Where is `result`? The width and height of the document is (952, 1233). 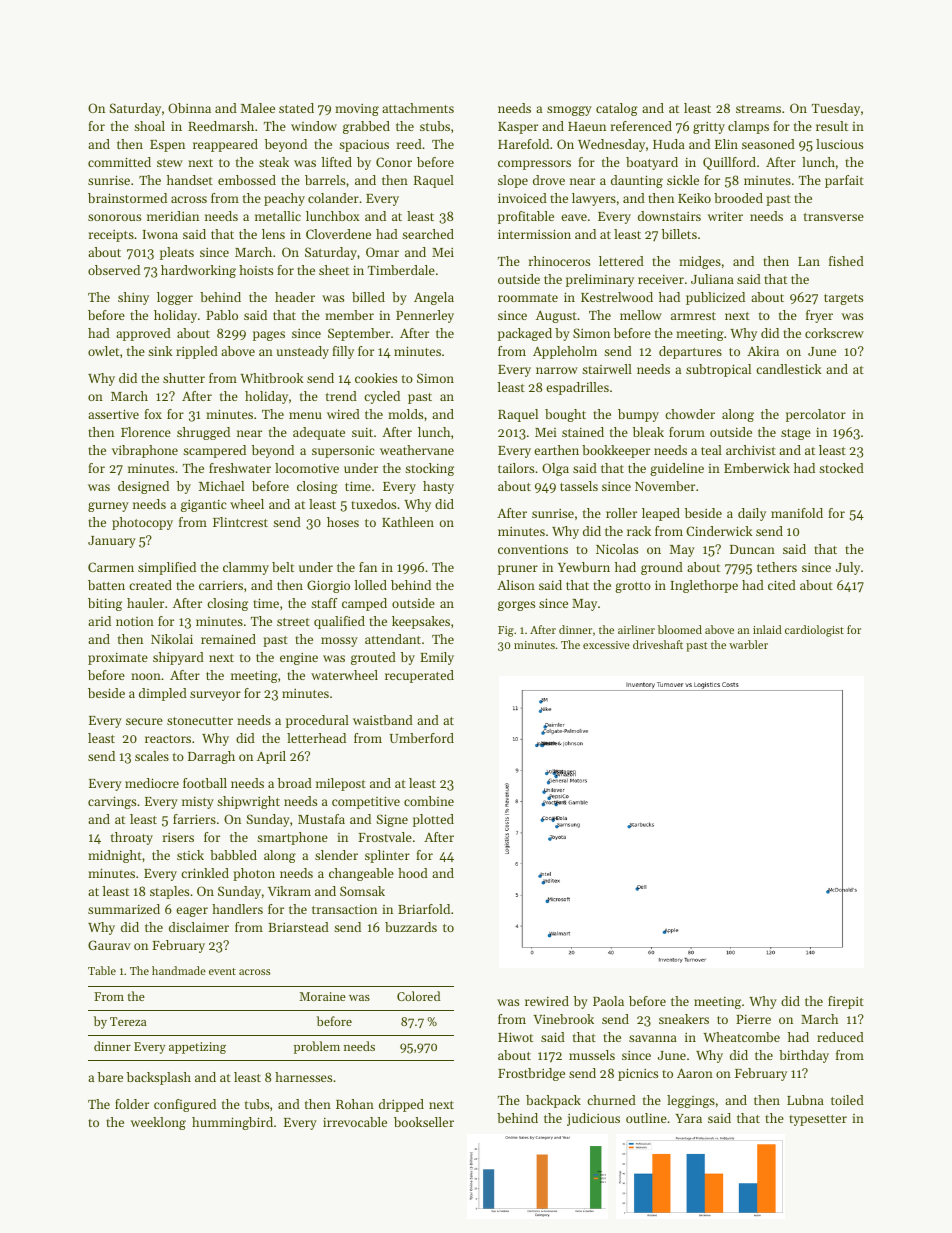 result is located at coordinates (832, 126).
